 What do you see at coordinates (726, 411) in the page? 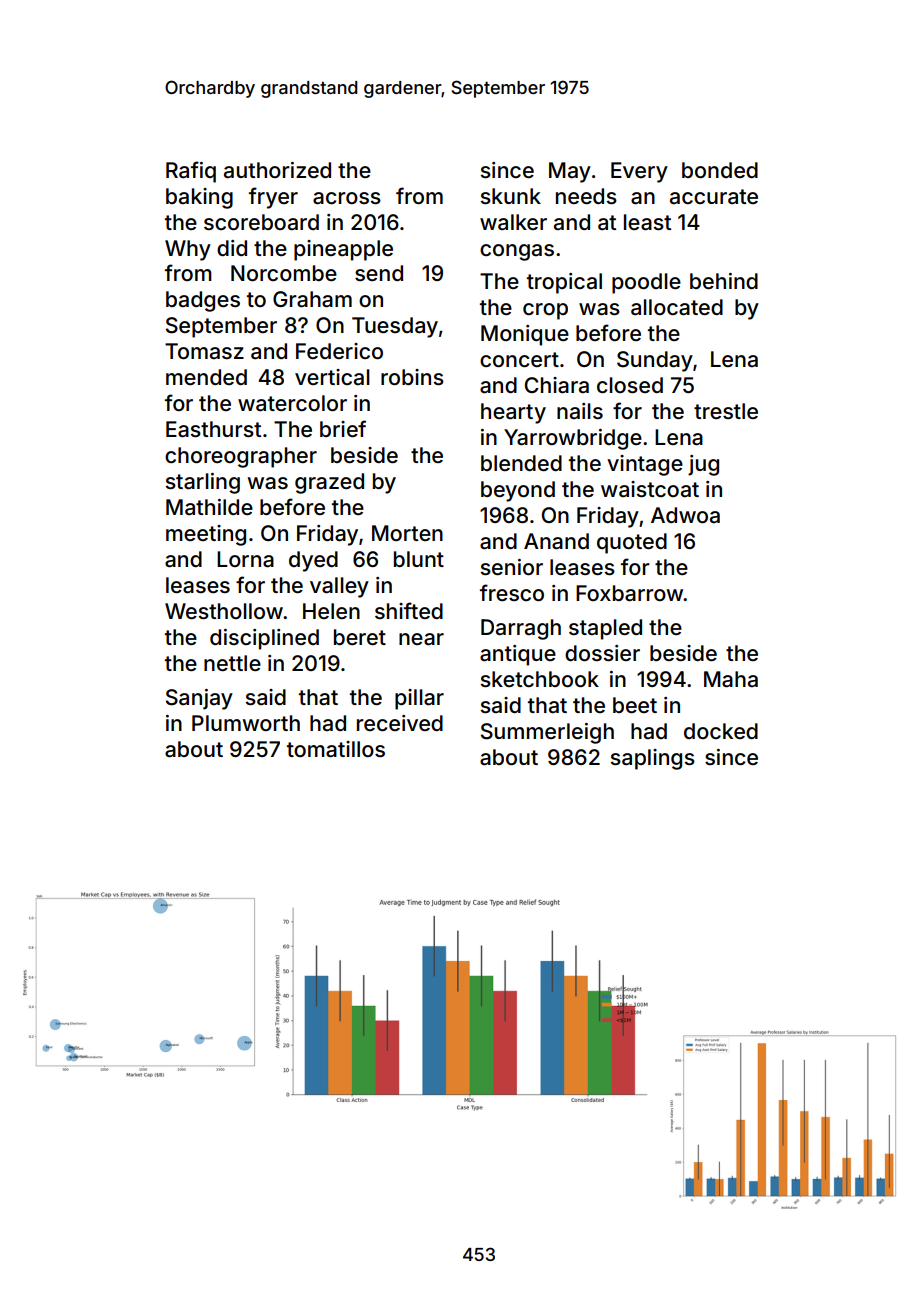
I see `trestle` at bounding box center [726, 411].
